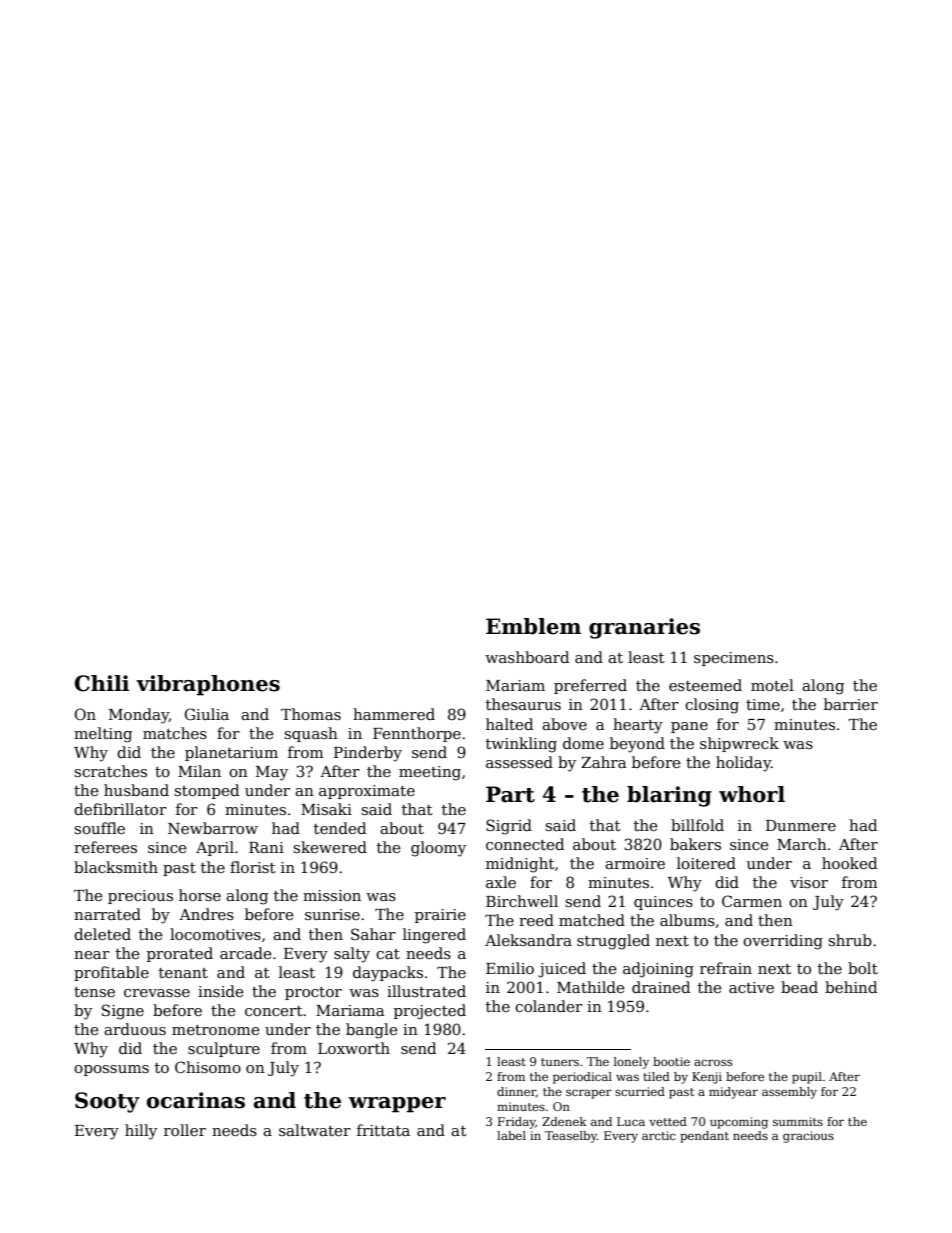 The width and height of the screenshot is (952, 1233). I want to click on Fennthorpe, so click(417, 734).
